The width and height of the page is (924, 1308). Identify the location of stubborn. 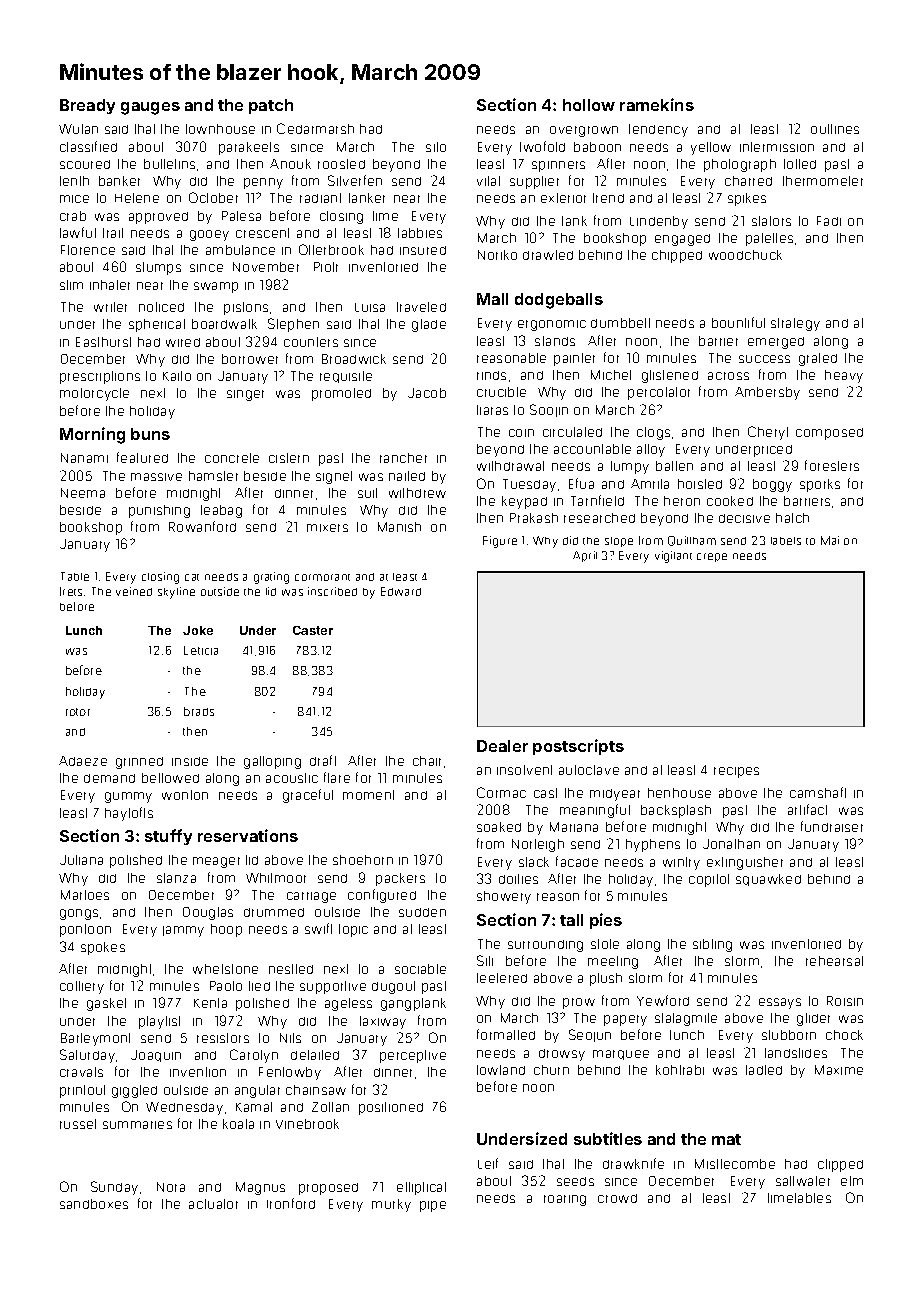
(789, 1035).
